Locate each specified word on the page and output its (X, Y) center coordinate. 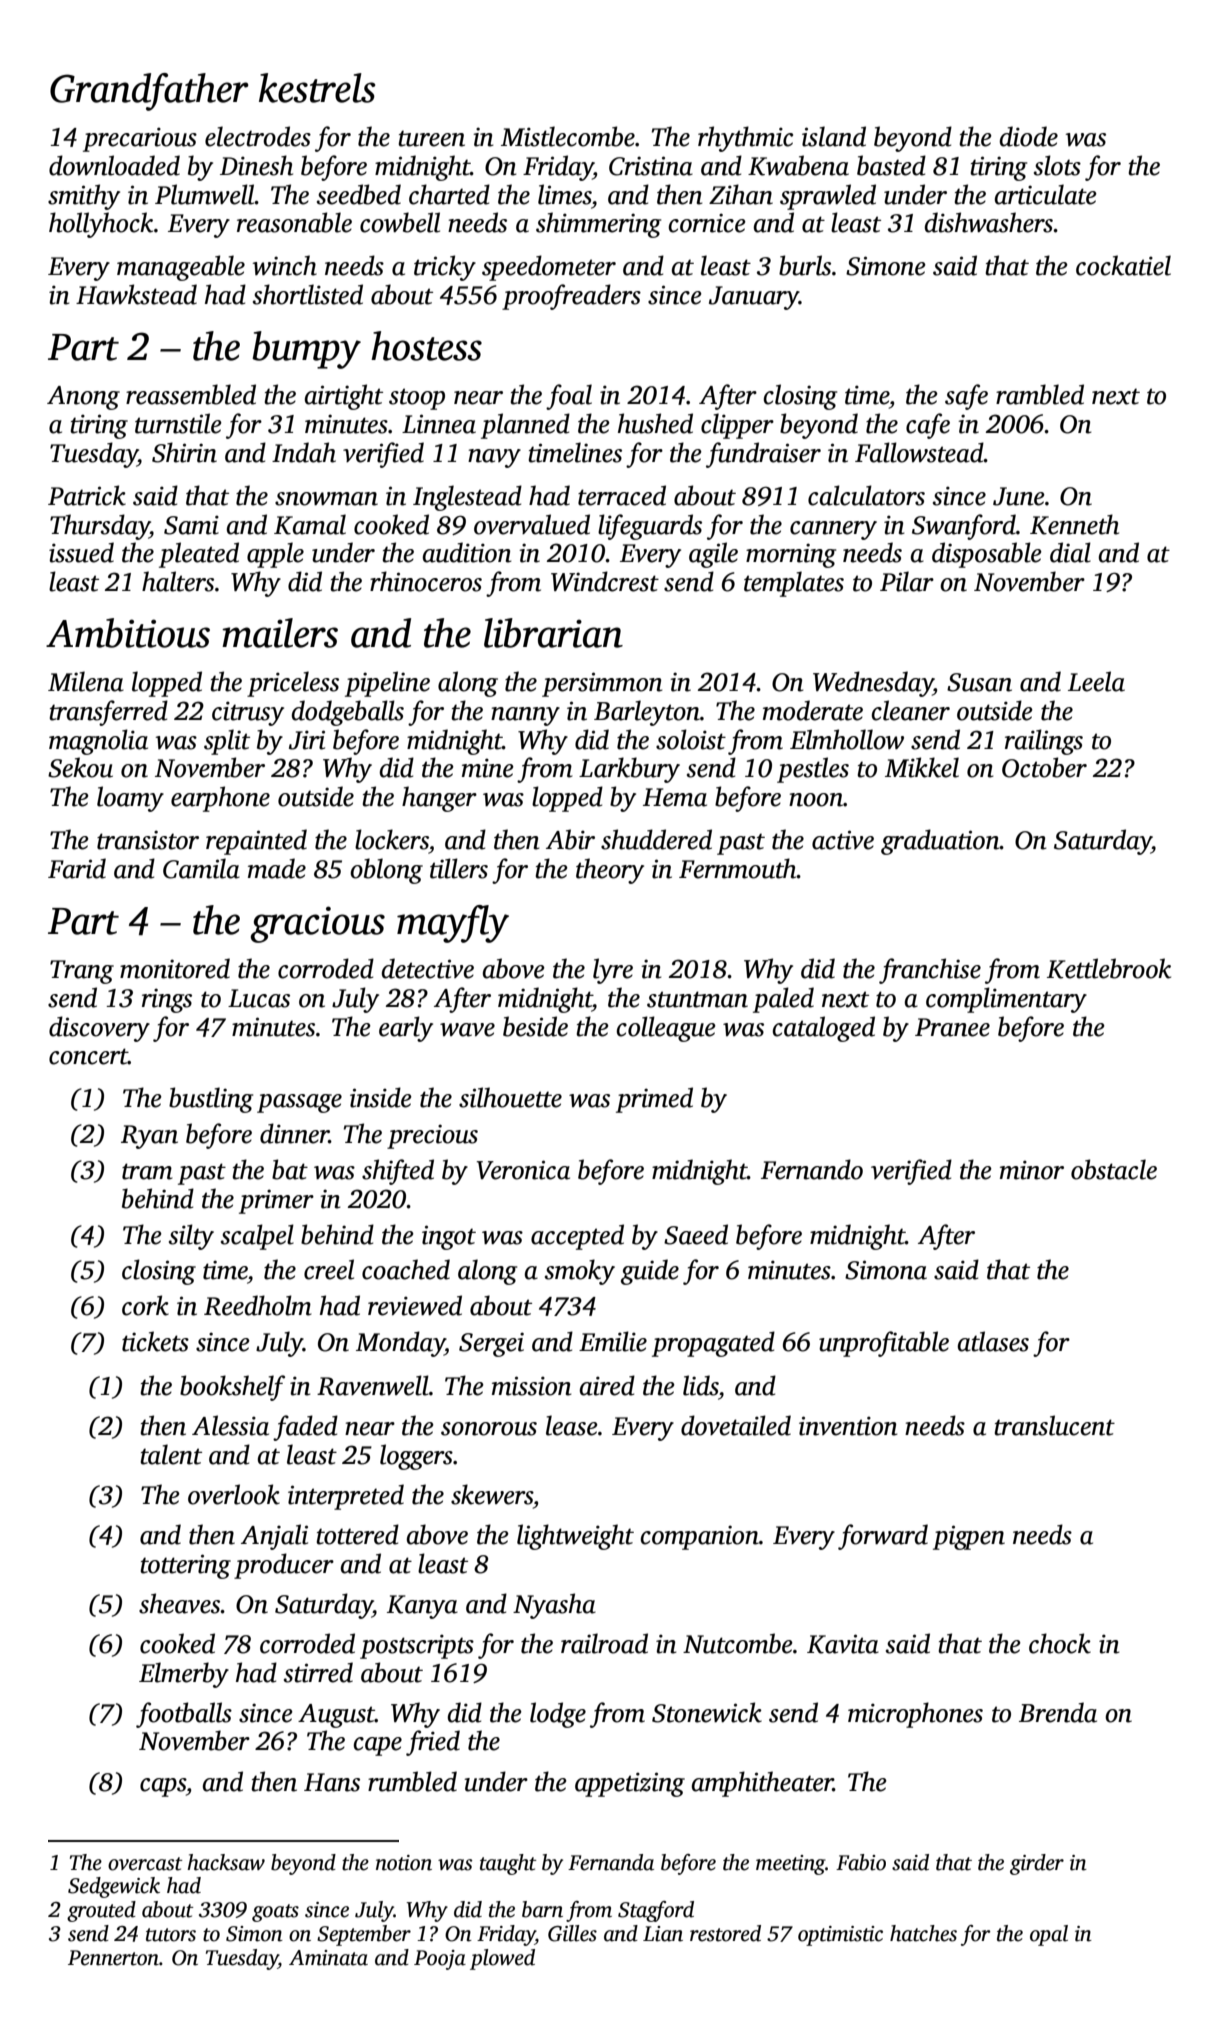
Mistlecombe (568, 136)
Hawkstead (136, 294)
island (834, 136)
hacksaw (226, 1862)
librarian (553, 633)
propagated (713, 1344)
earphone (220, 799)
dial (1070, 552)
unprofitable (884, 1344)
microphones (915, 1715)
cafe (928, 426)
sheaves (180, 1603)
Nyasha (554, 1606)
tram (147, 1171)
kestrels (317, 88)
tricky (445, 268)
